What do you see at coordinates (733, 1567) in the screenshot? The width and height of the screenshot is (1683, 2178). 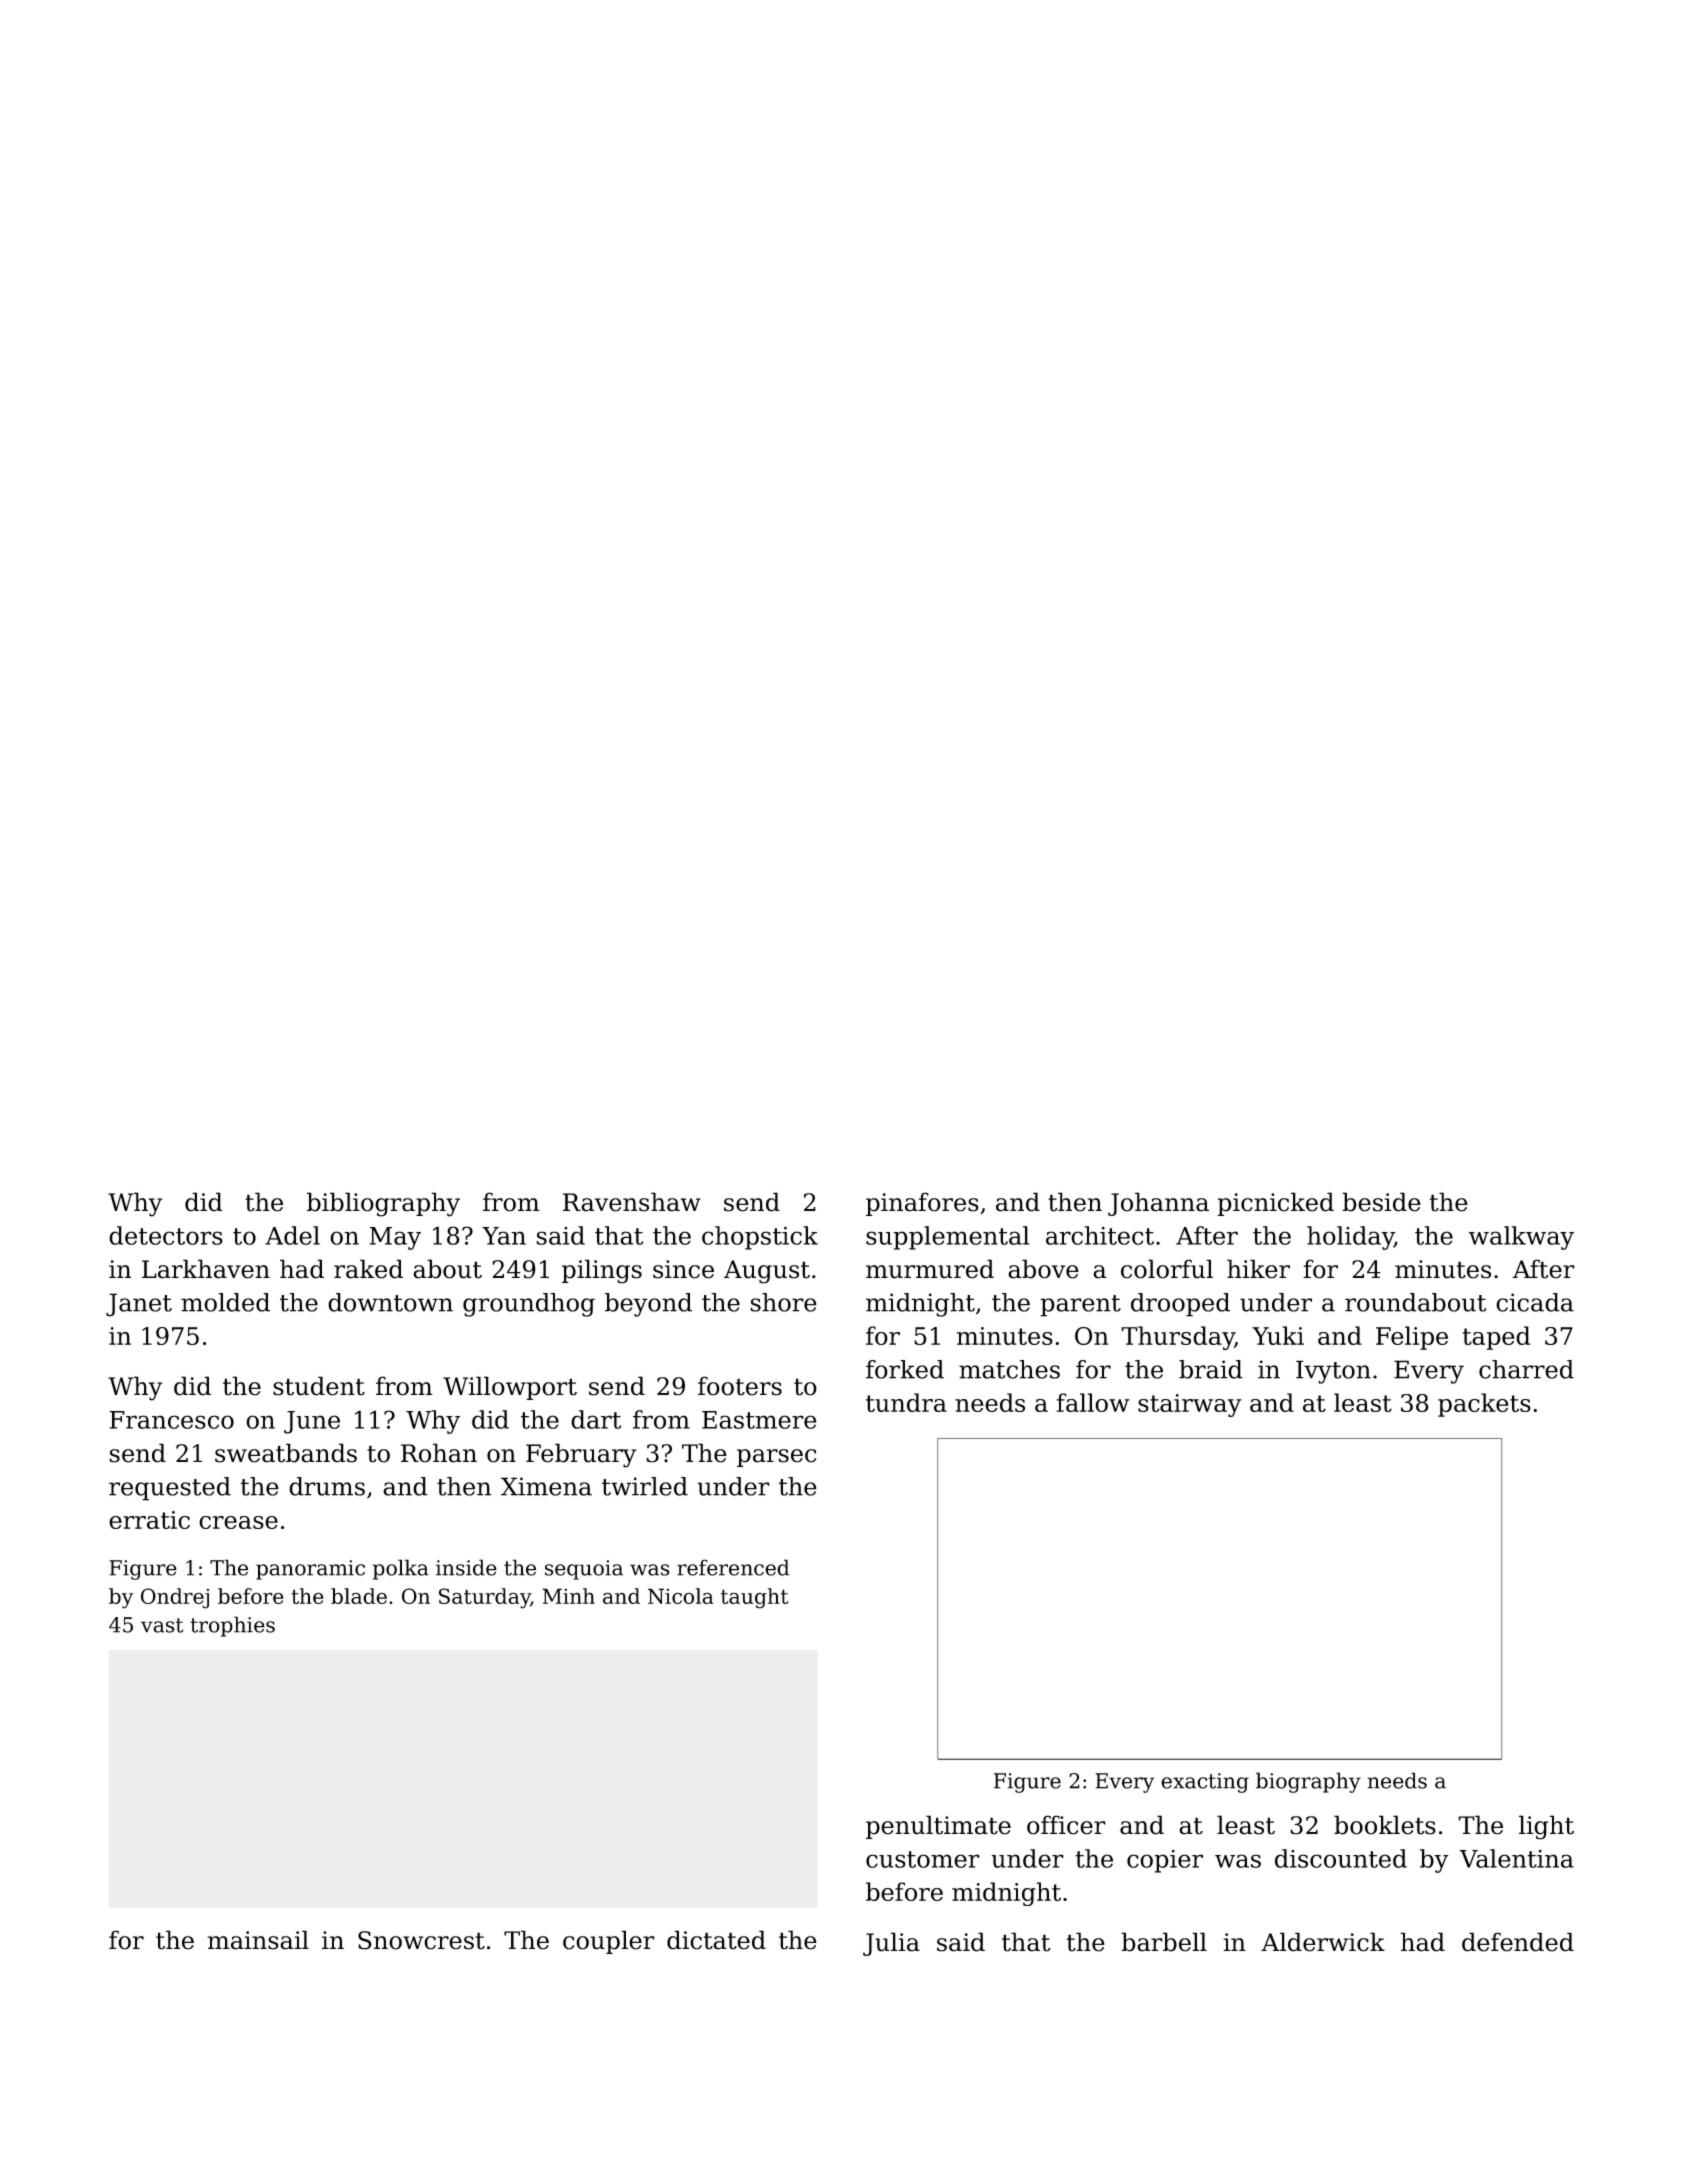 I see `referenced` at bounding box center [733, 1567].
